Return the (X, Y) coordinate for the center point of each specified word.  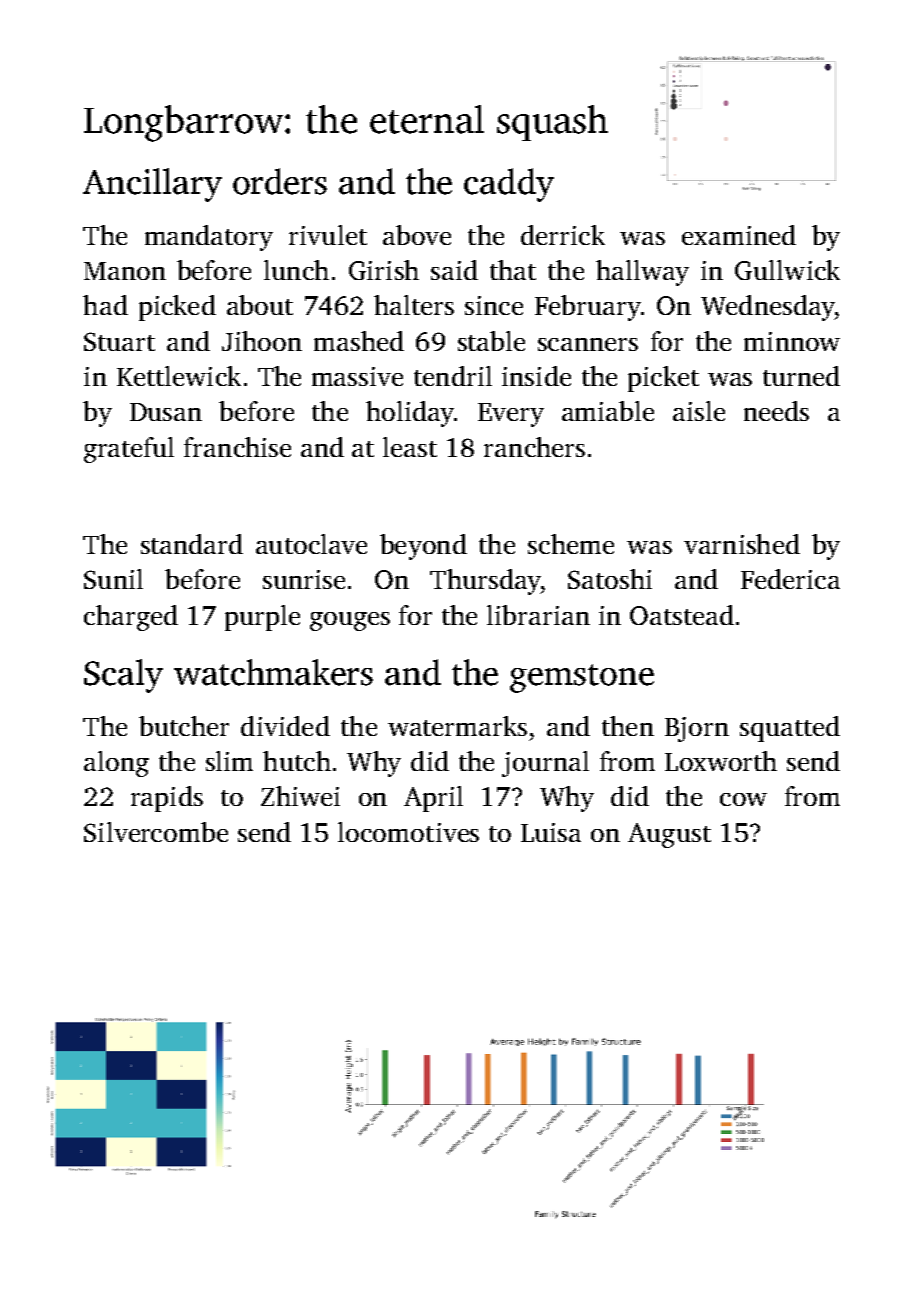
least (410, 447)
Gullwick (787, 270)
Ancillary (152, 185)
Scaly (123, 676)
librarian (538, 615)
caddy (509, 185)
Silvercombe (156, 832)
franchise (237, 447)
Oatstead (682, 615)
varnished (742, 544)
